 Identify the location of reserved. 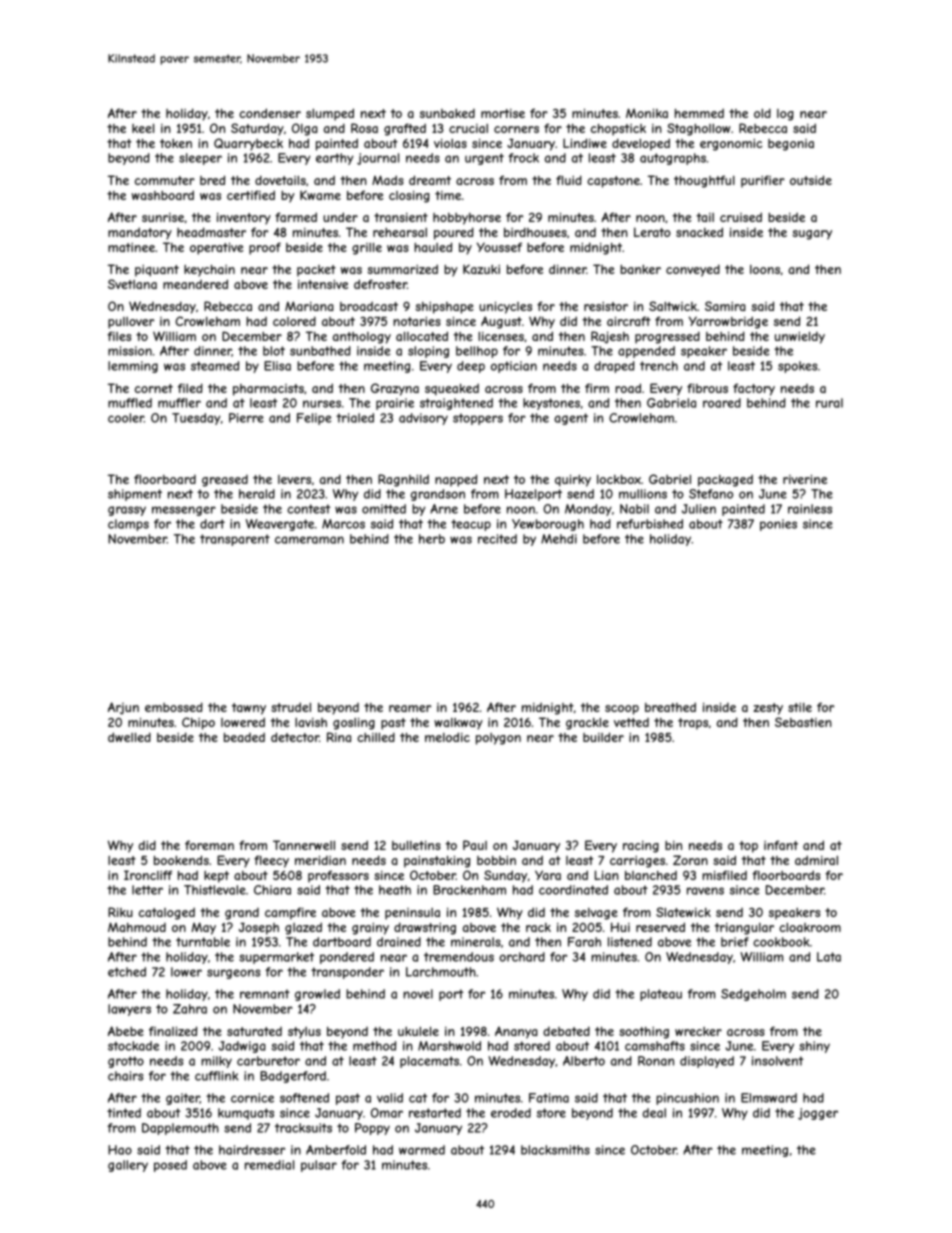
(660, 927).
